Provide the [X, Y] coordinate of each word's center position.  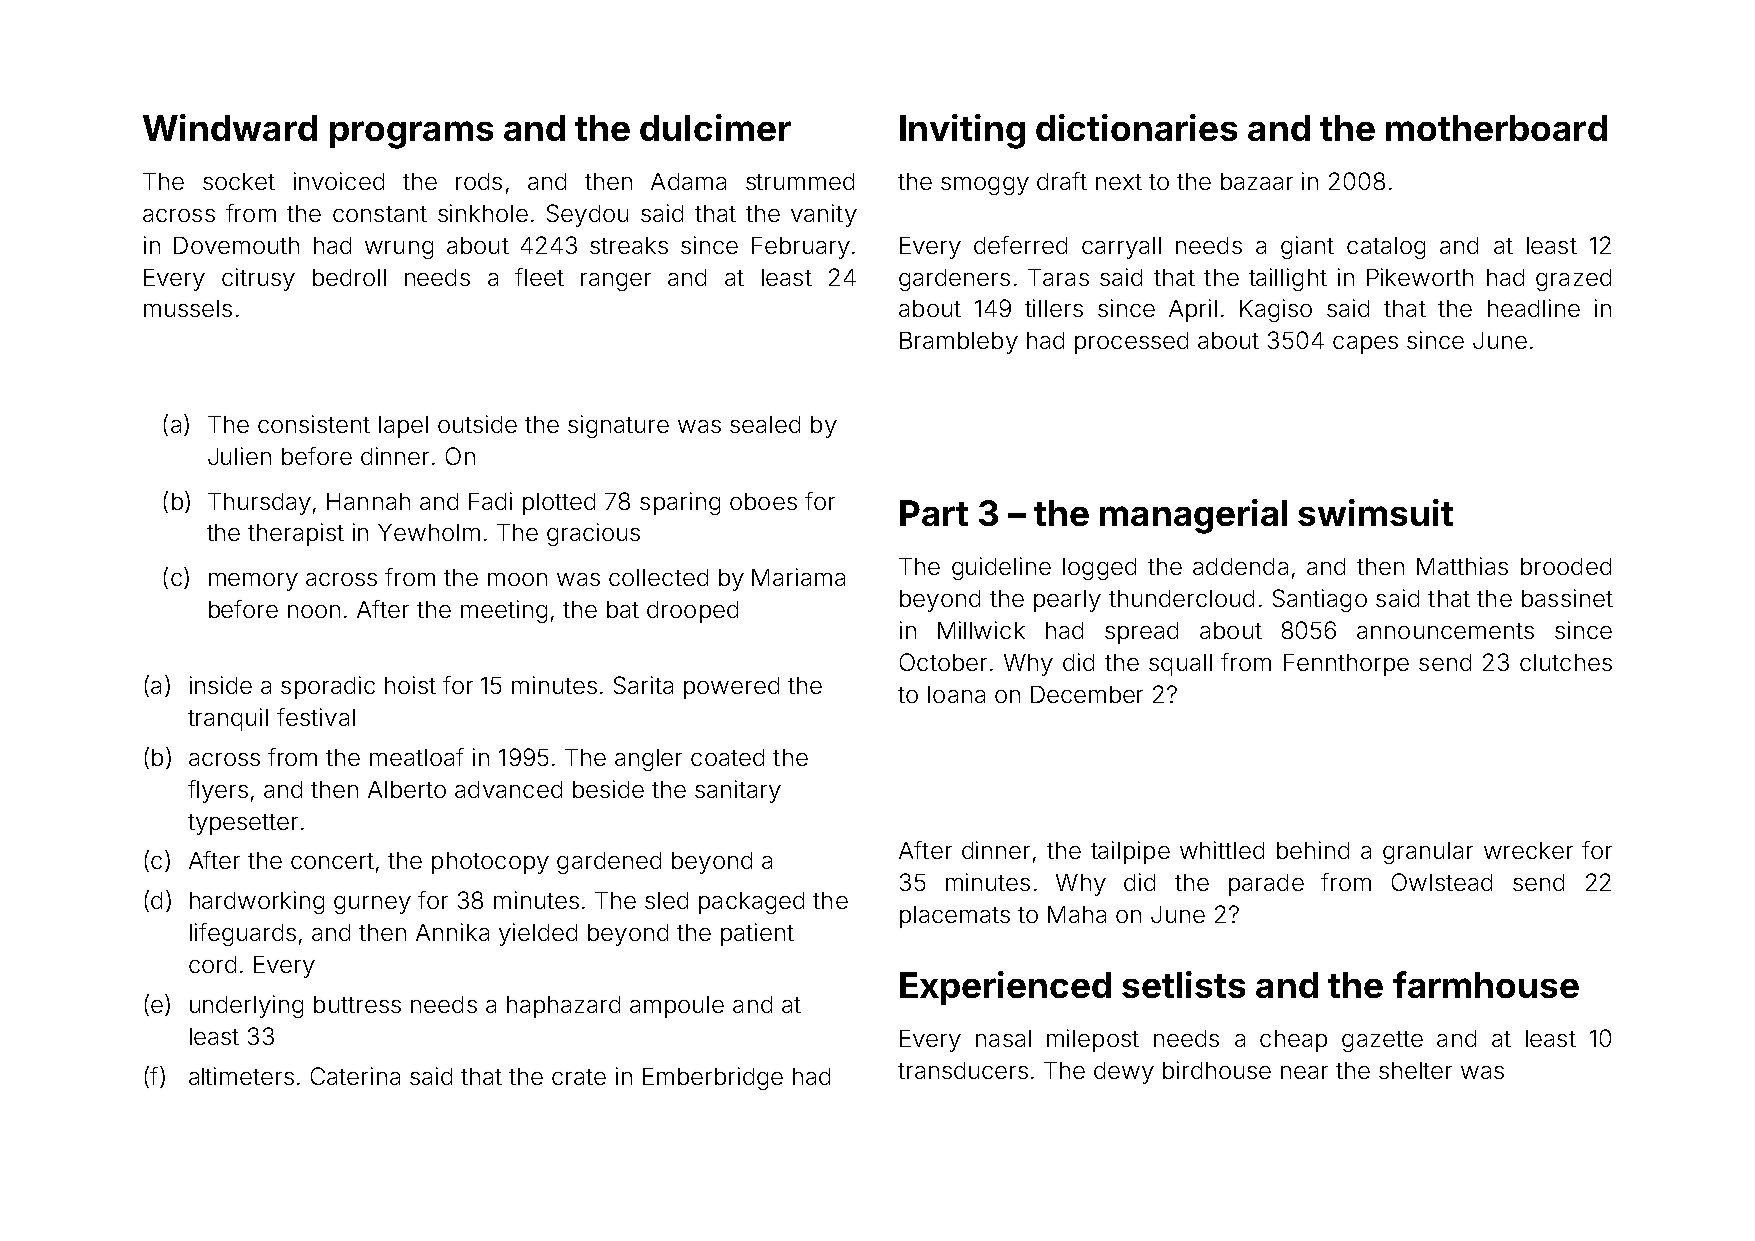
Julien [239, 456]
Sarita [643, 685]
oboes [763, 501]
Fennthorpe [1346, 665]
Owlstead [1442, 882]
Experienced [1005, 988]
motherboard [1496, 128]
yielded [538, 934]
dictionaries [1136, 127]
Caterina [355, 1076]
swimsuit [1375, 512]
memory [253, 582]
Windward [230, 127]
